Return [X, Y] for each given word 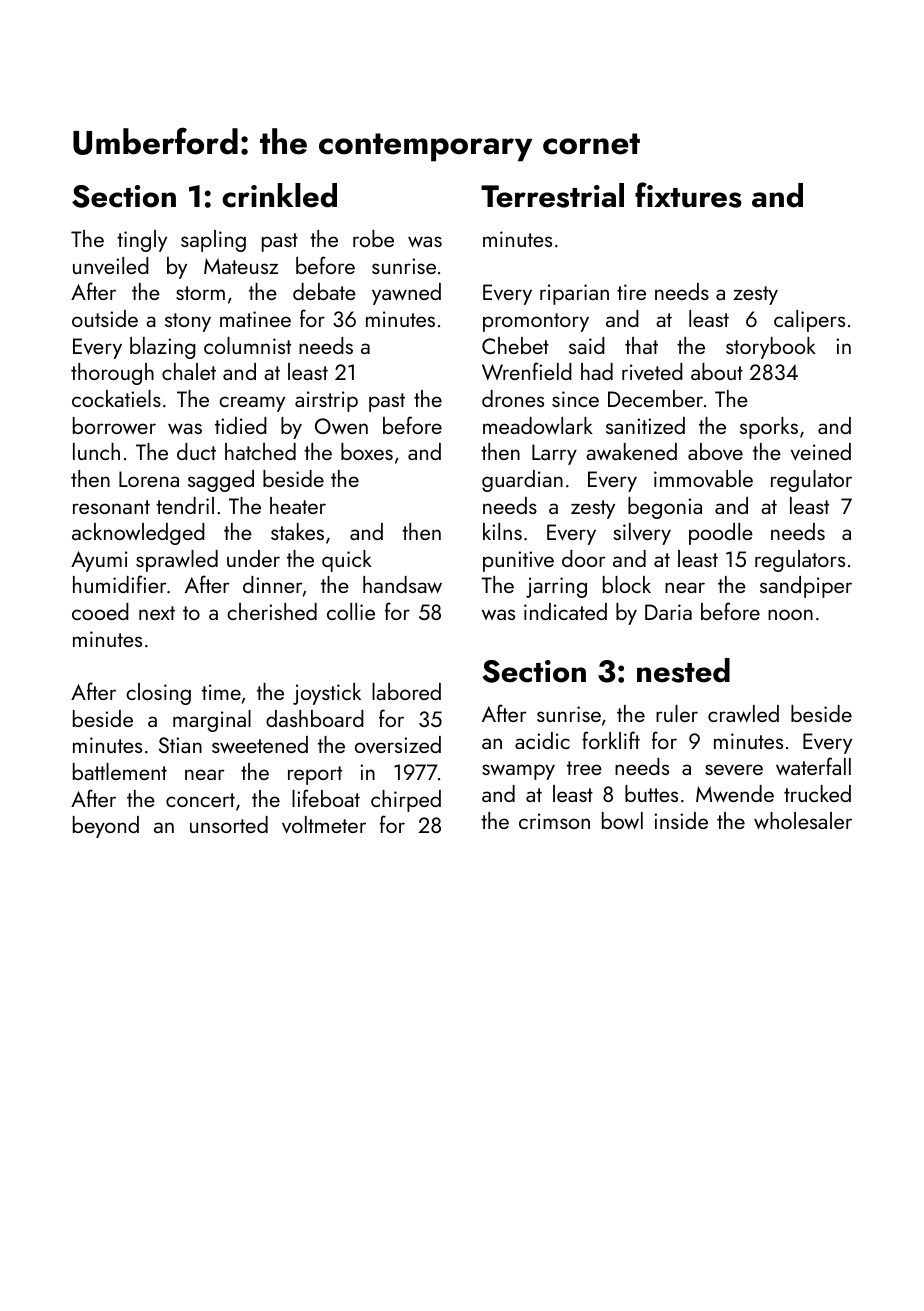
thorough [112, 374]
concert [200, 800]
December [655, 398]
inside [681, 820]
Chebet [515, 345]
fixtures [688, 195]
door [583, 558]
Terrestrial [552, 195]
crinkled [279, 195]
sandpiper [806, 587]
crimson [554, 821]
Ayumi [99, 561]
